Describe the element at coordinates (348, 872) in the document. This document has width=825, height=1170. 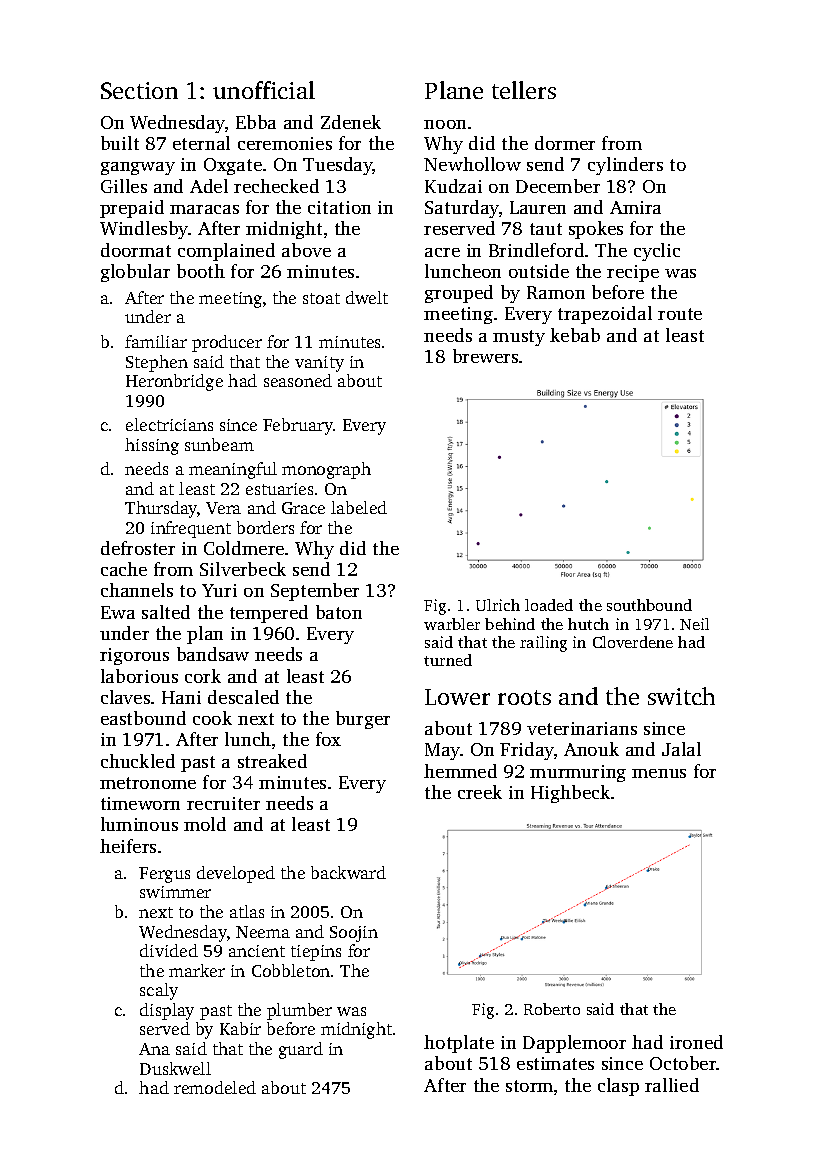
I see `backward` at that location.
